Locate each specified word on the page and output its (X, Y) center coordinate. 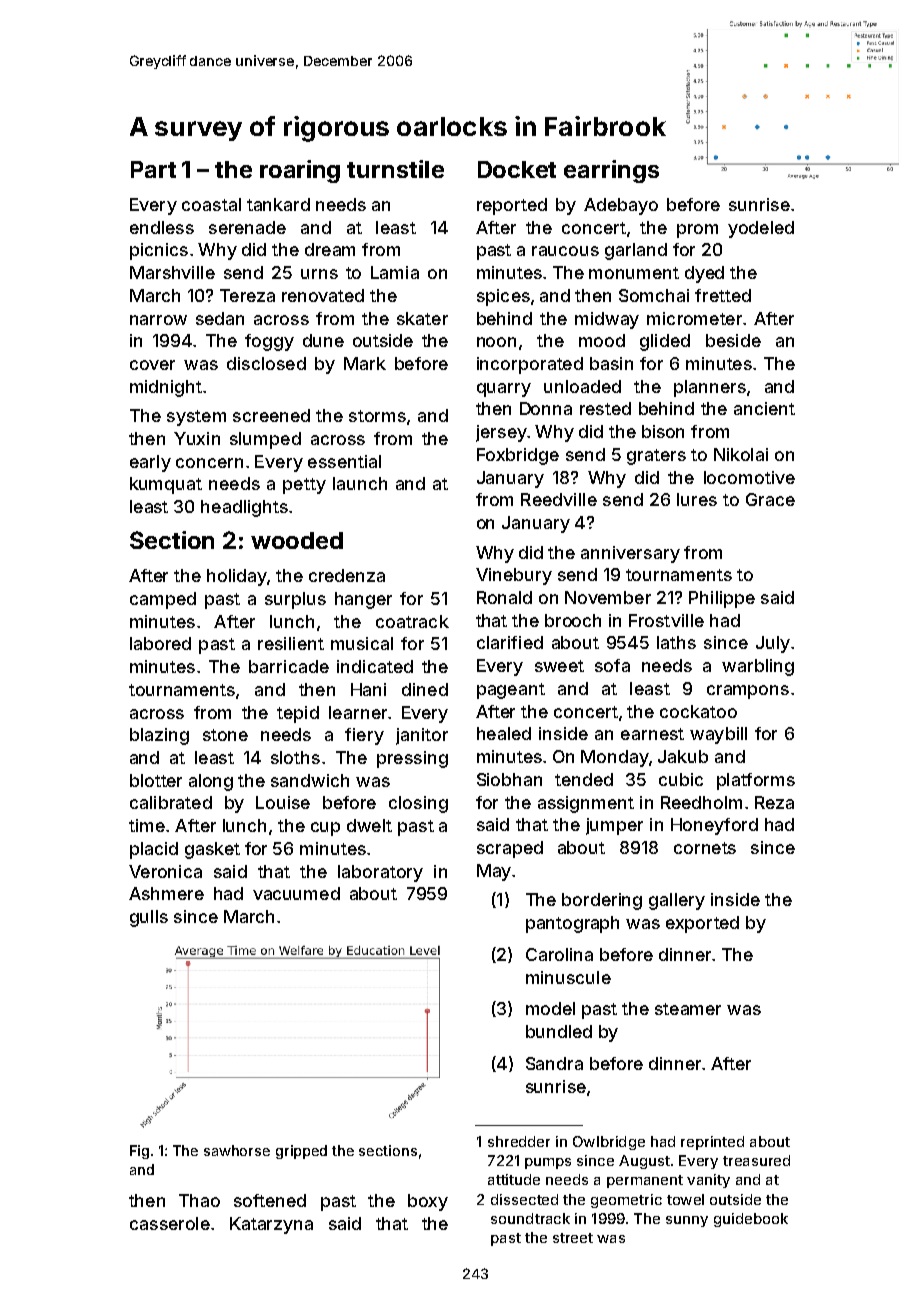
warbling (758, 667)
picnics (159, 251)
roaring (300, 171)
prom (697, 231)
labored (160, 643)
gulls (149, 918)
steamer (688, 1009)
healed (504, 733)
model (550, 1008)
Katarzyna (271, 1225)
